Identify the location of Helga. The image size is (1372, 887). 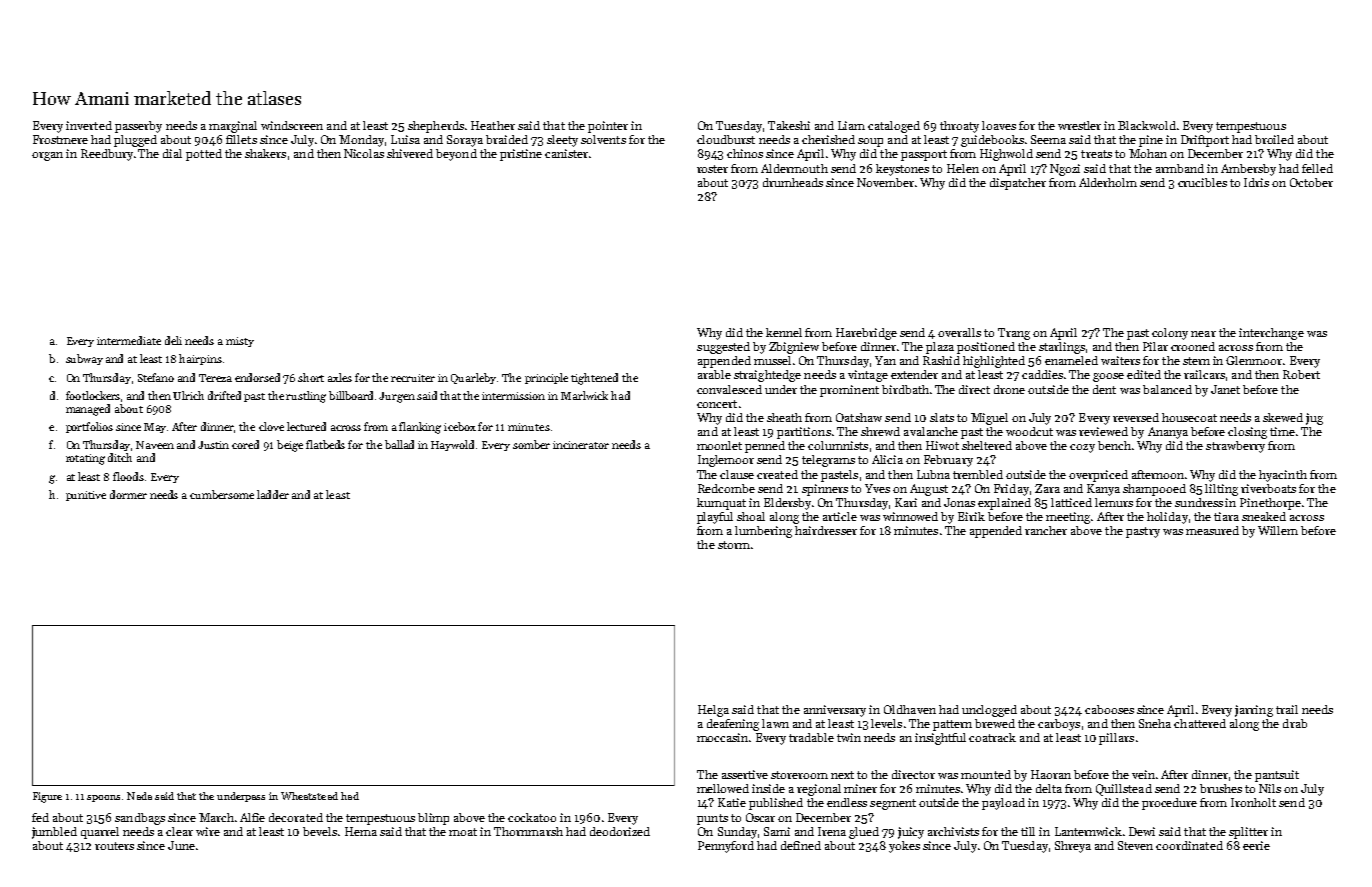
(713, 711).
